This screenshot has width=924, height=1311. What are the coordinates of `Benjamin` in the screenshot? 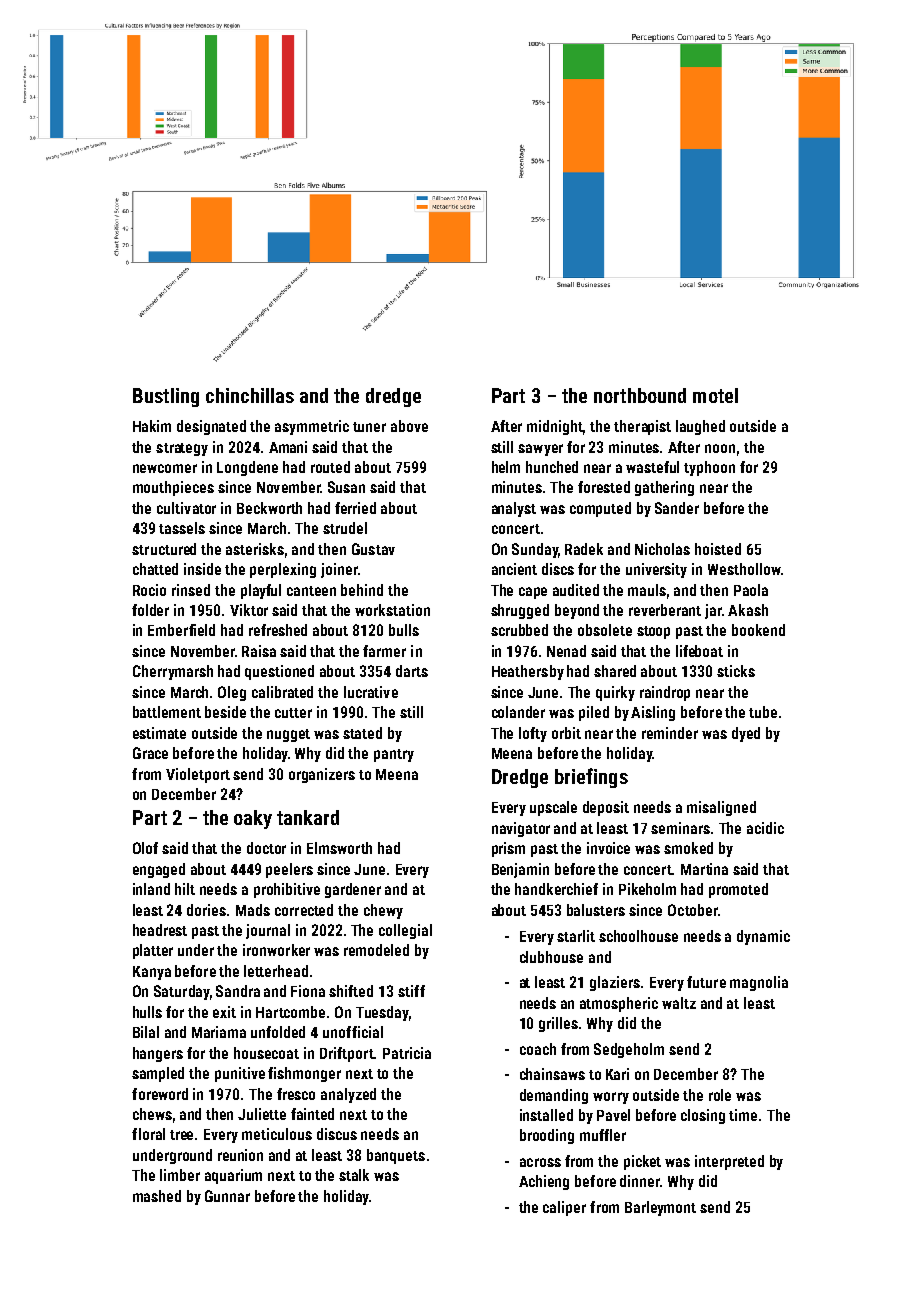 It's located at (520, 870).
